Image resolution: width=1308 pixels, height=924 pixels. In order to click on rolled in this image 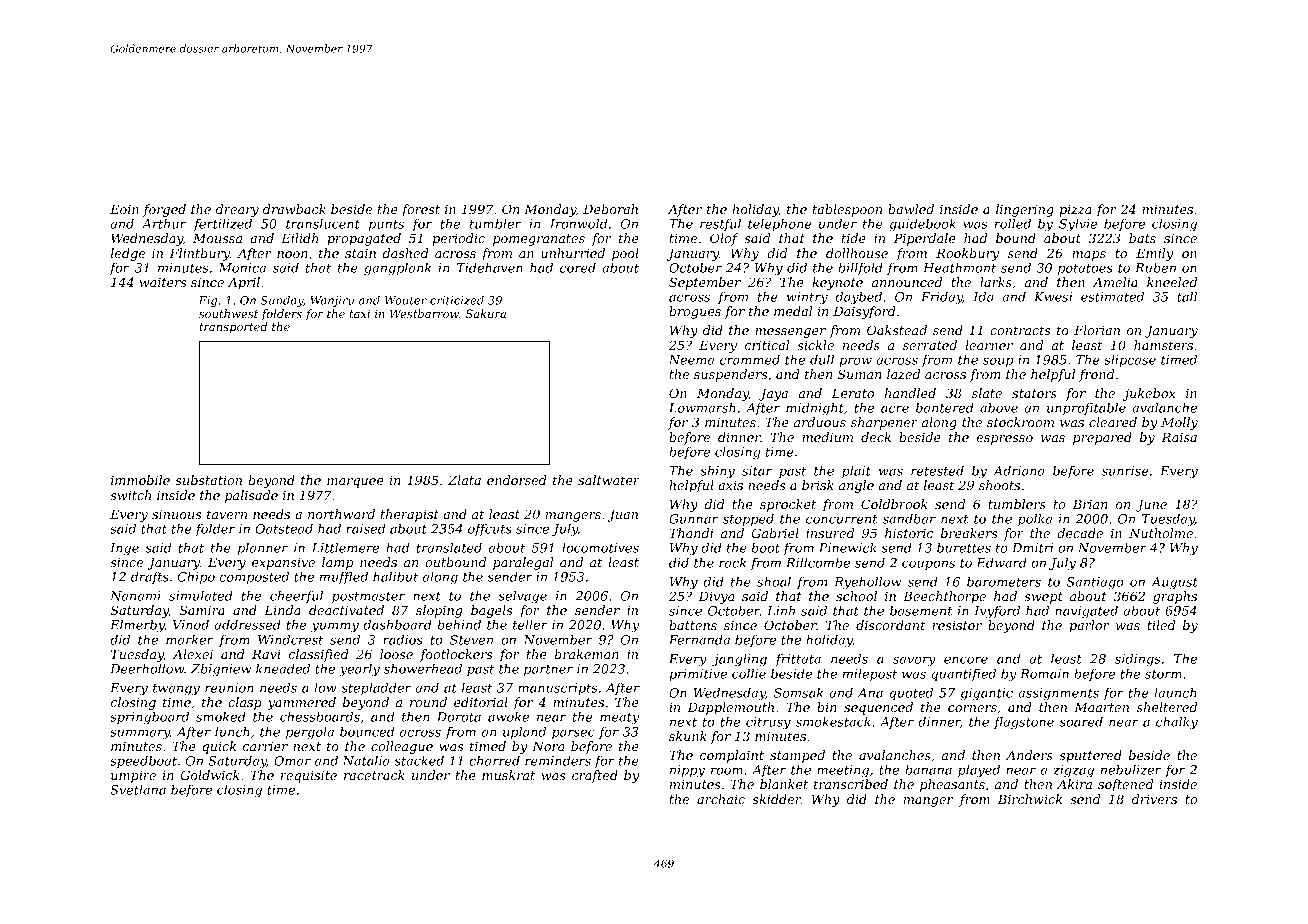, I will do `click(1013, 224)`.
